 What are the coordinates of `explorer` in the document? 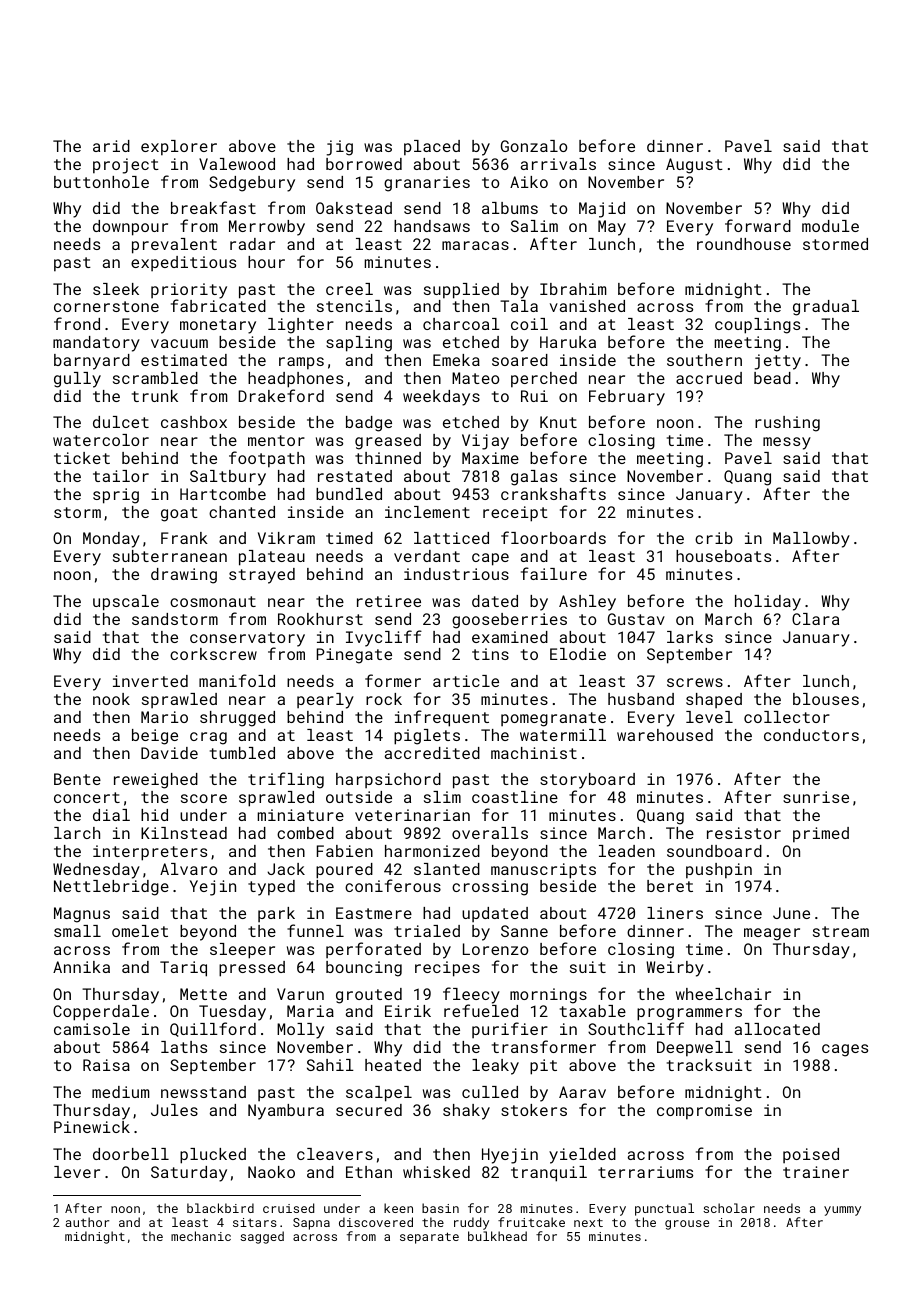 It's located at (179, 148).
